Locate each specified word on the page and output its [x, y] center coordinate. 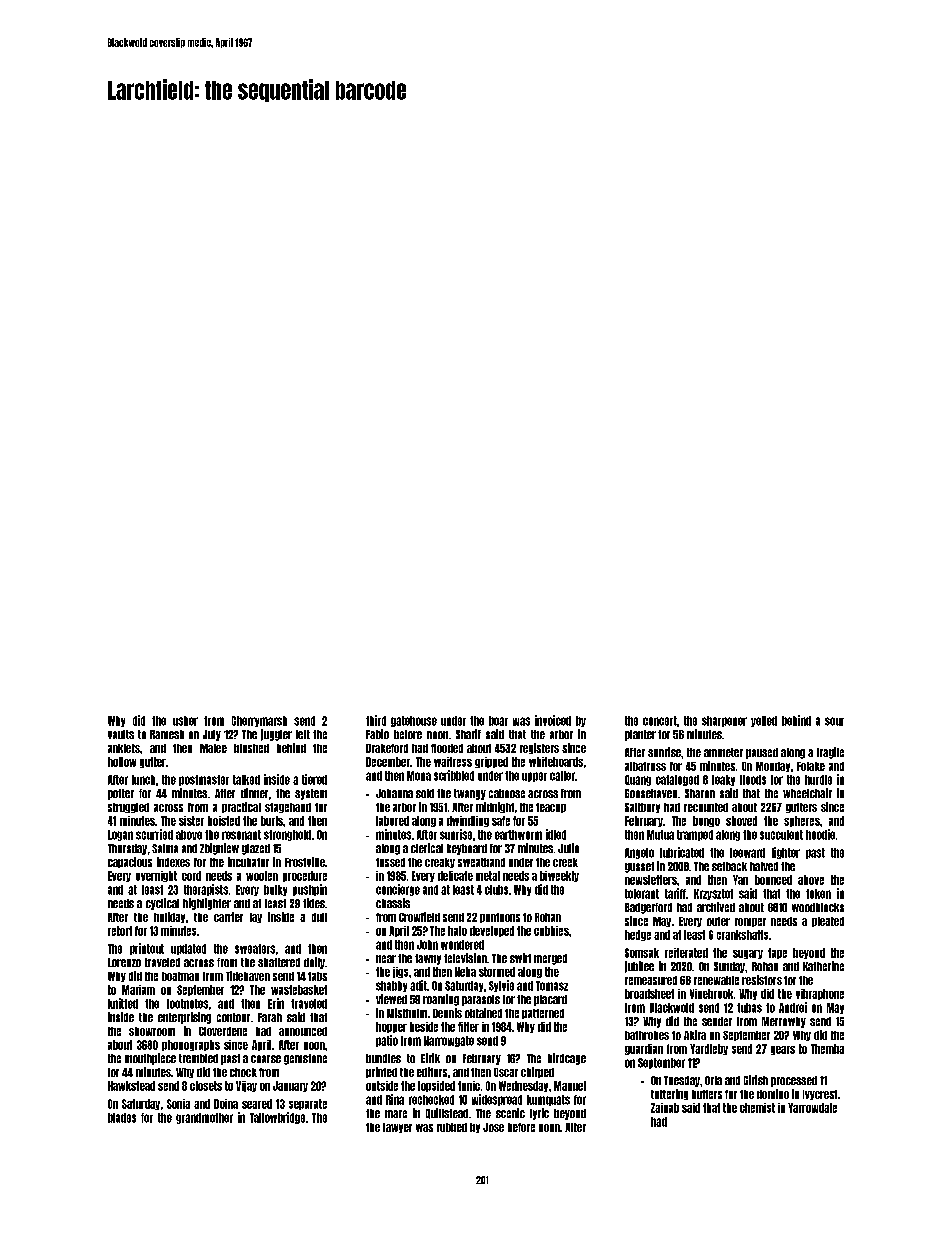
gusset [639, 867]
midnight [495, 807]
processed [794, 1081]
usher [185, 721]
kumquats [548, 1100]
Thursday [127, 849]
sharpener [724, 721]
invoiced [553, 720]
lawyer [397, 1128]
